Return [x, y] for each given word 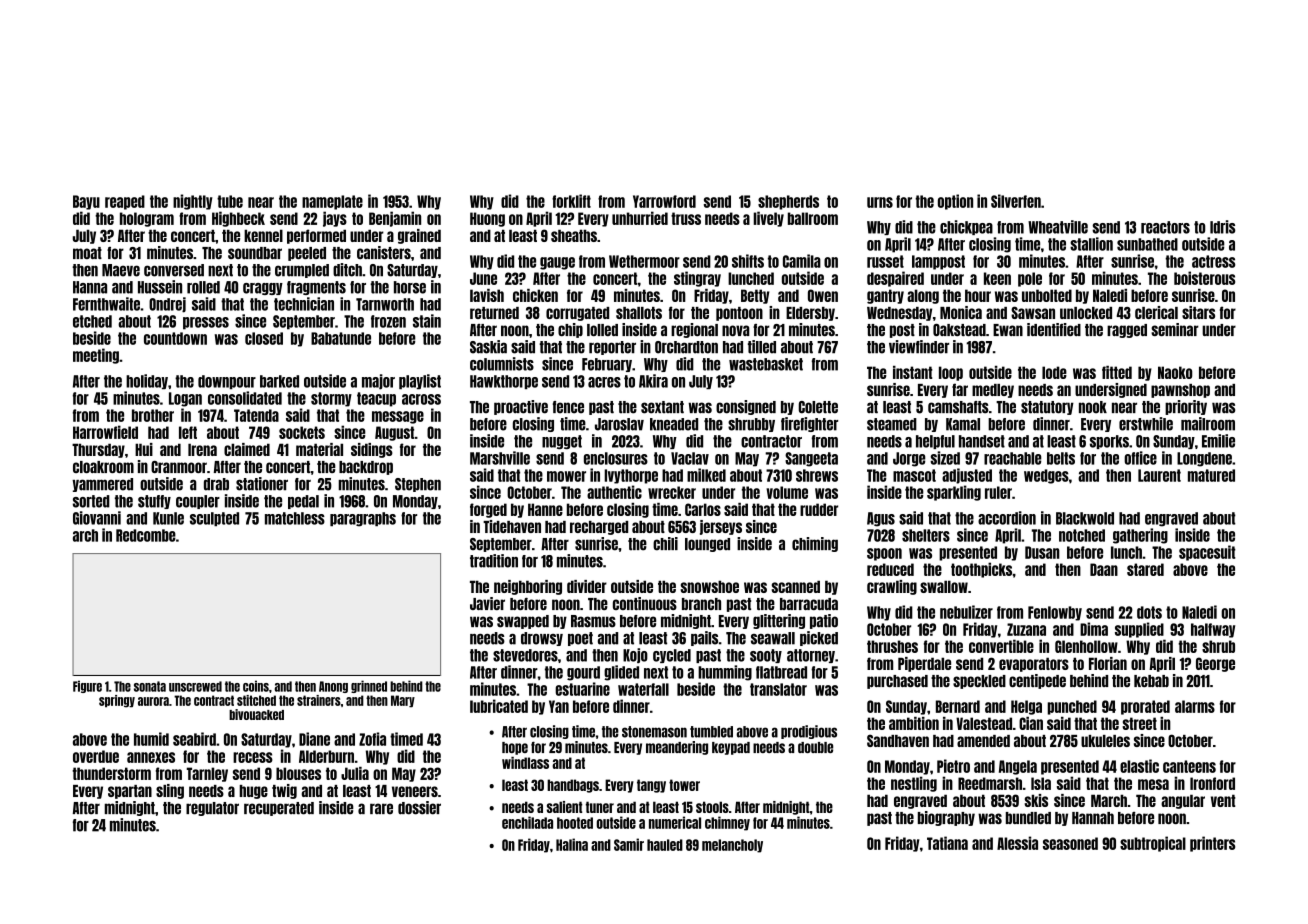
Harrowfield [105, 432]
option [955, 202]
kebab [1151, 681]
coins [256, 686]
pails [704, 638]
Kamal [963, 424]
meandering [677, 748]
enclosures [616, 458]
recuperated [279, 809]
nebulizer [966, 612]
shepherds [788, 202]
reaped [125, 202]
